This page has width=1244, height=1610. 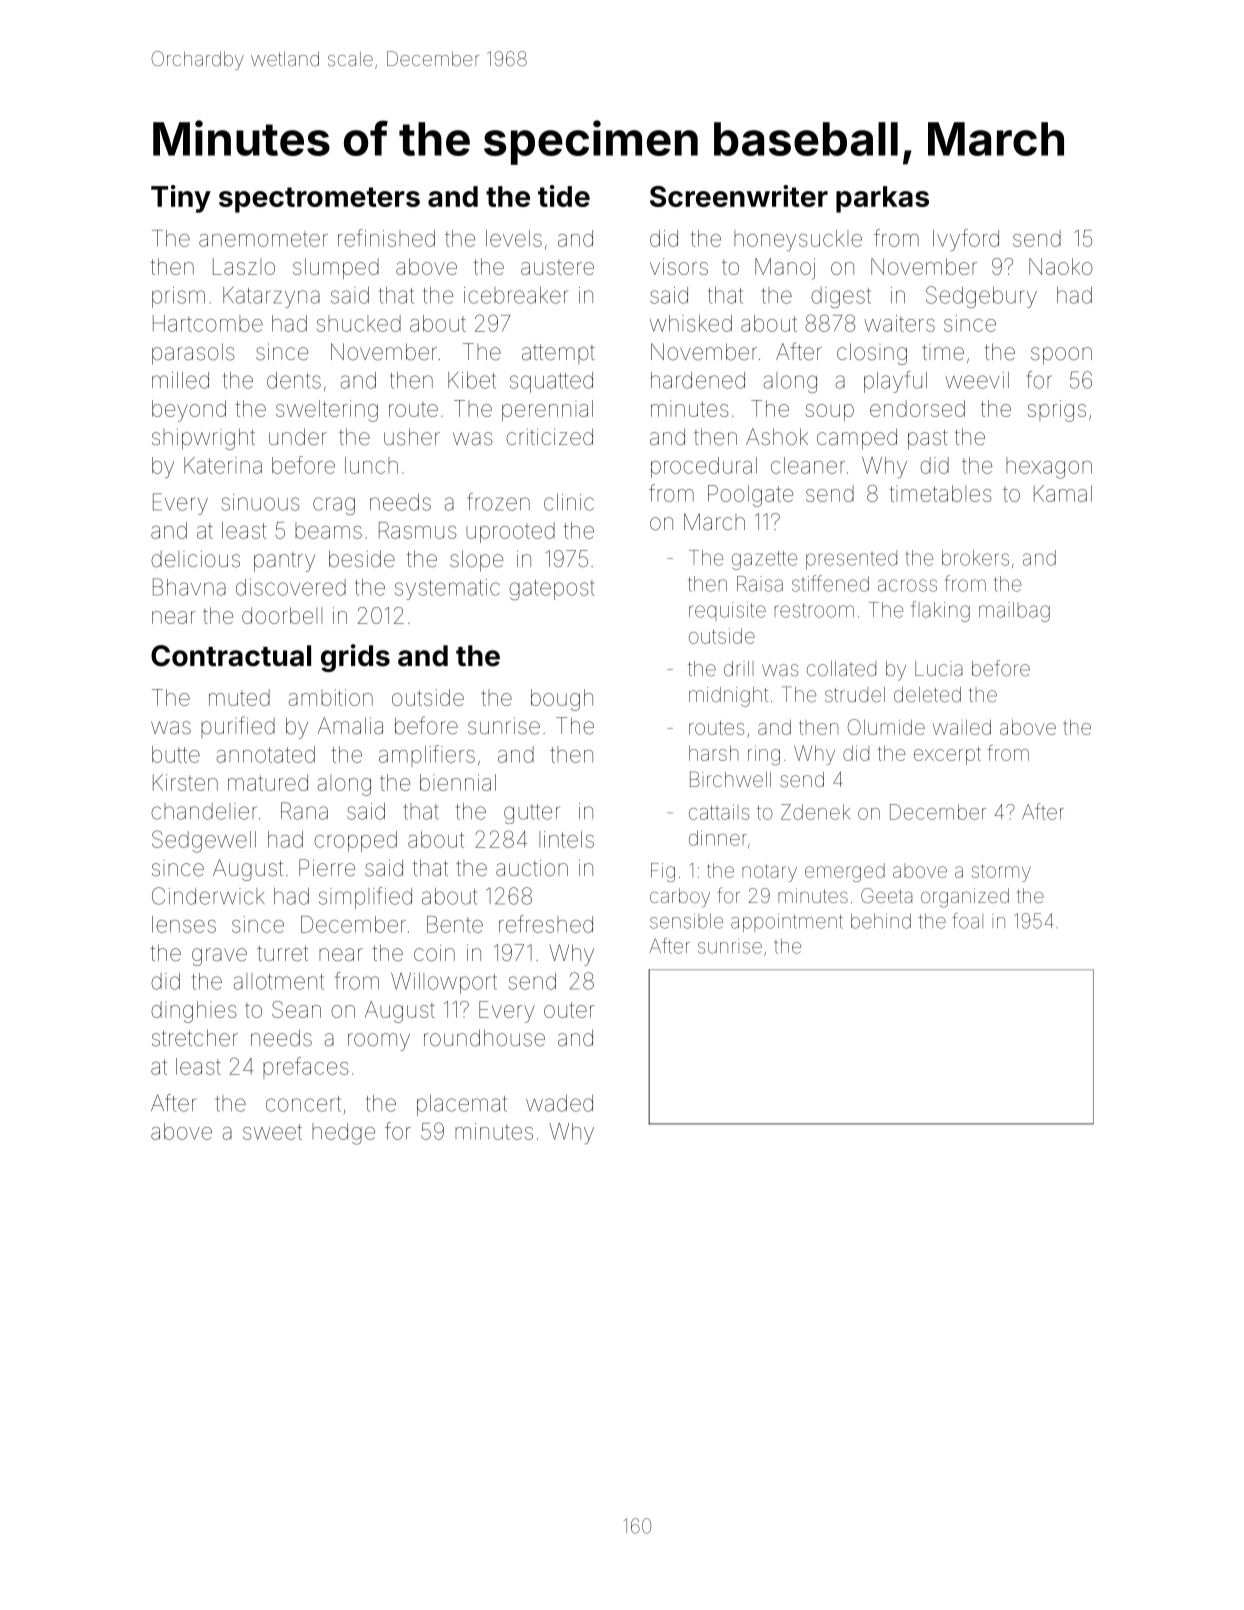 What do you see at coordinates (808, 465) in the page?
I see `cleaner` at bounding box center [808, 465].
